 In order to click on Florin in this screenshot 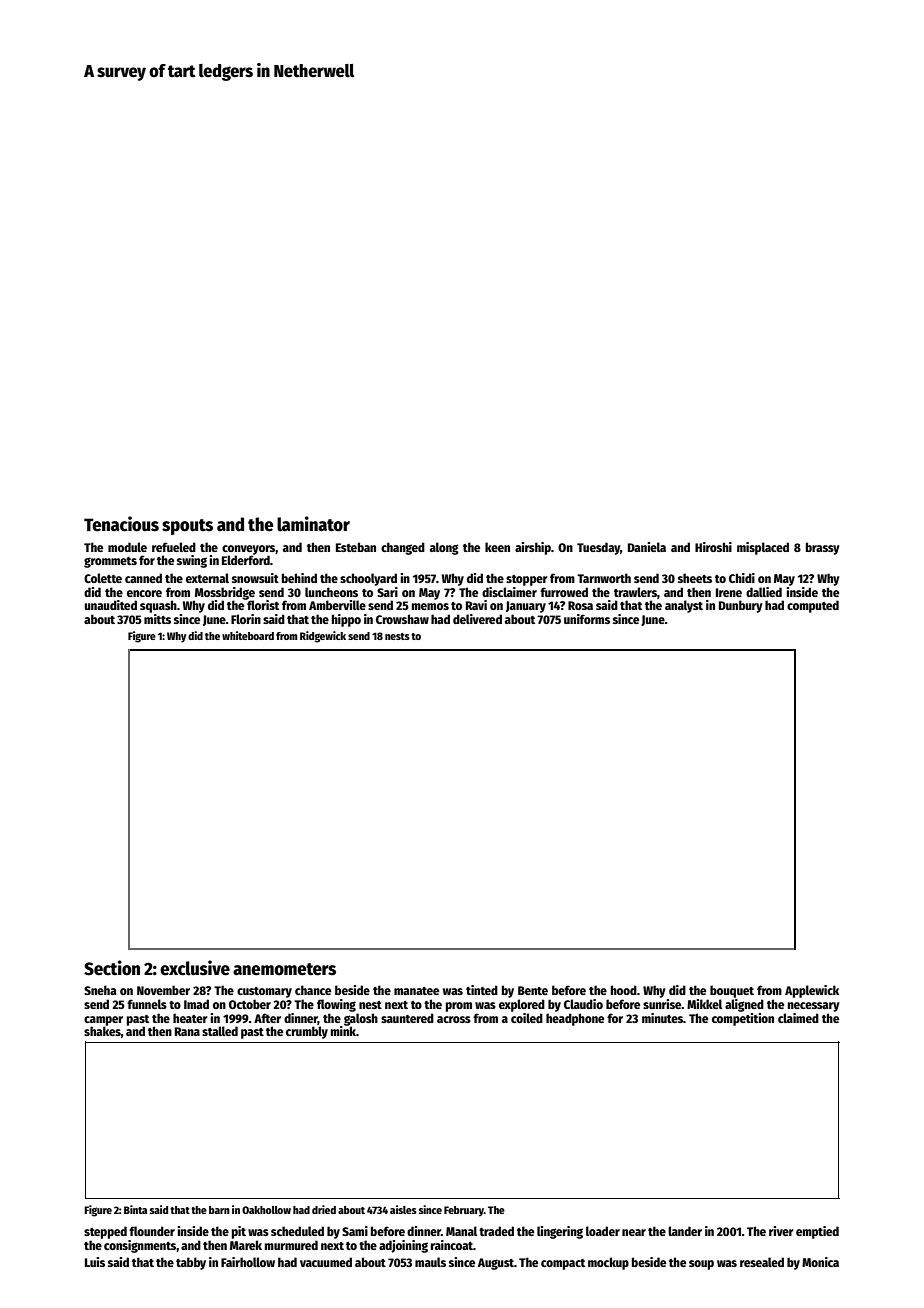, I will do `click(246, 619)`.
